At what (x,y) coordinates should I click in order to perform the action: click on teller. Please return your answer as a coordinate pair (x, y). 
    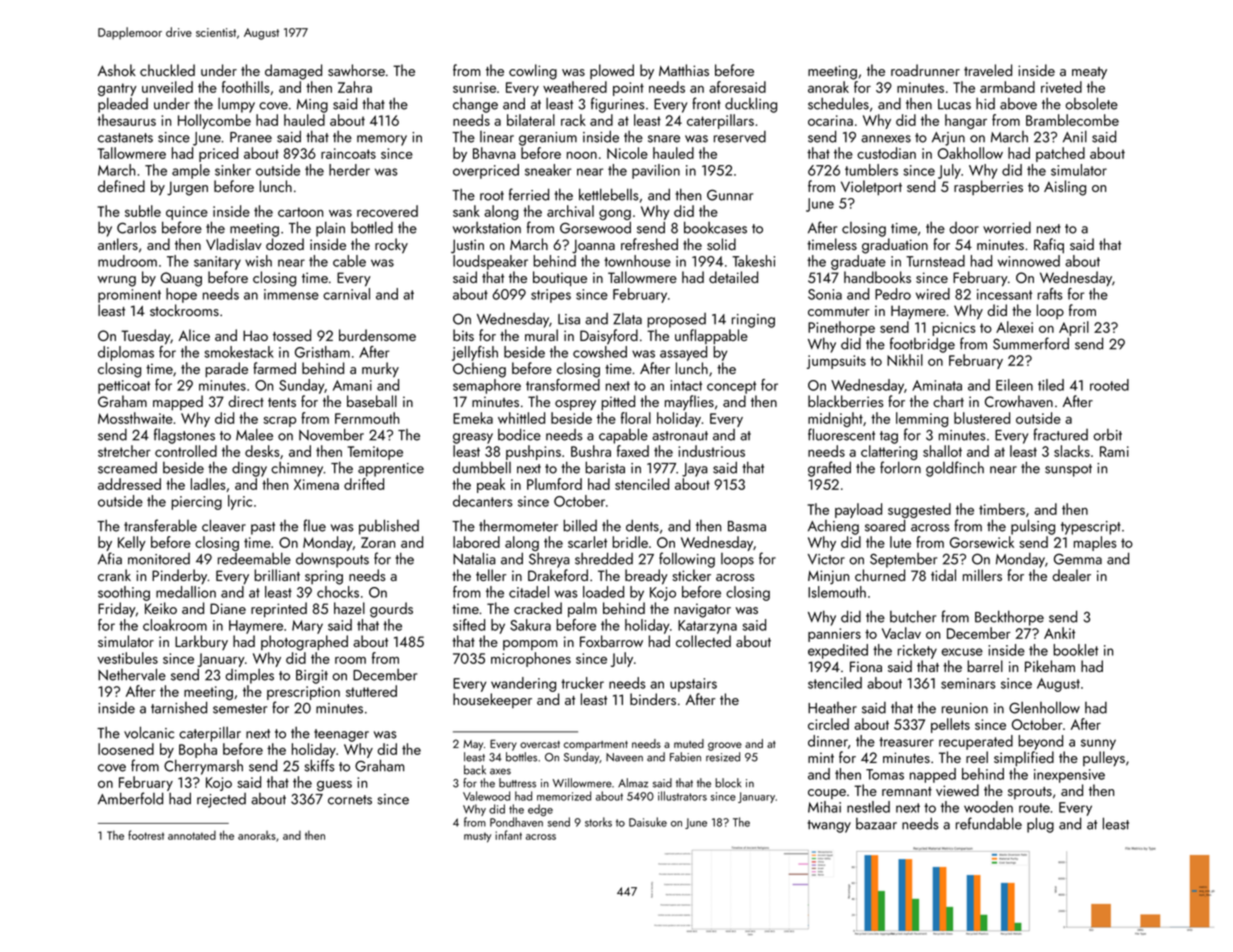
    Looking at the image, I should click on (491, 575).
